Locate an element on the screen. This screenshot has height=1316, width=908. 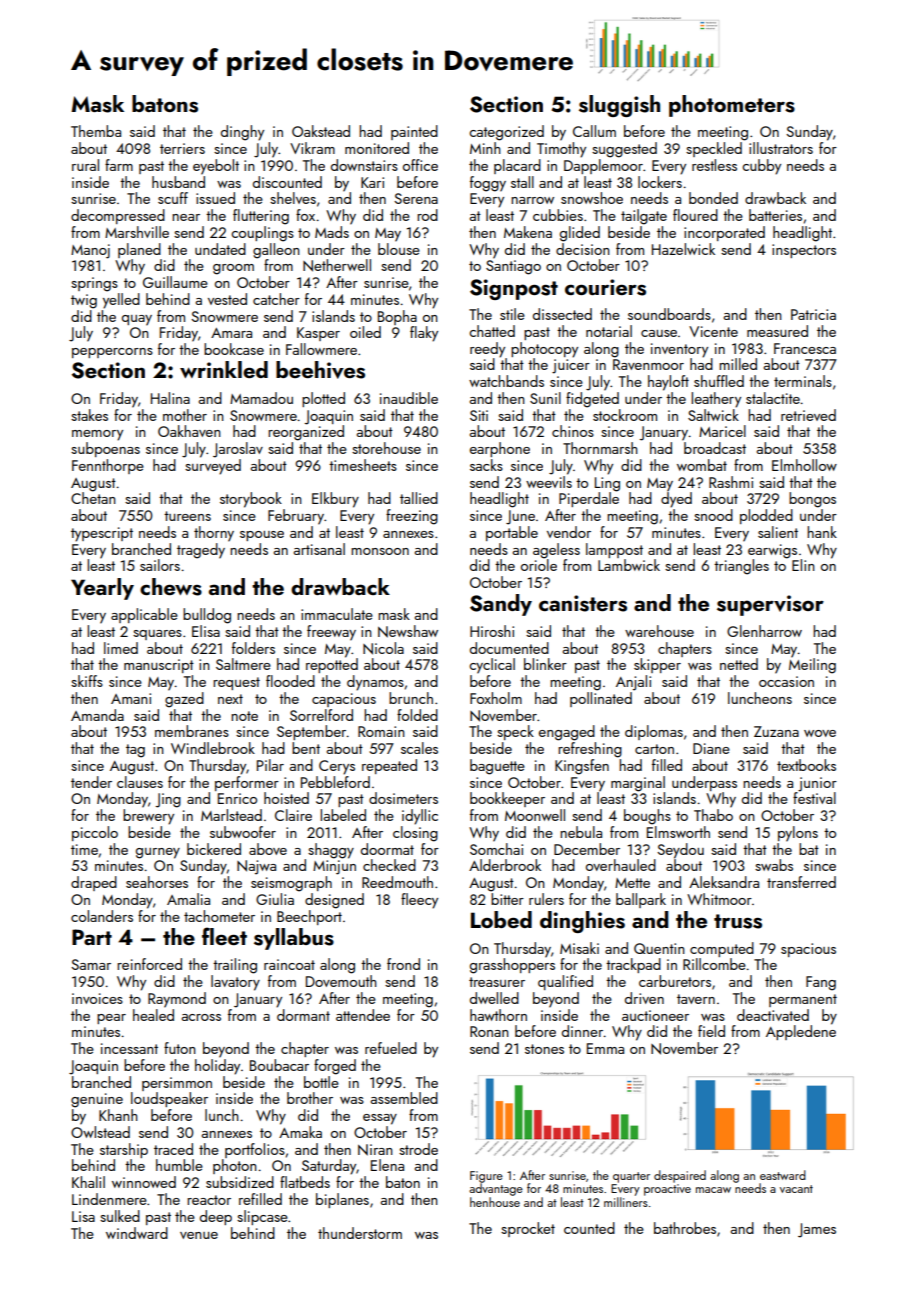
inspectors is located at coordinates (804, 251).
